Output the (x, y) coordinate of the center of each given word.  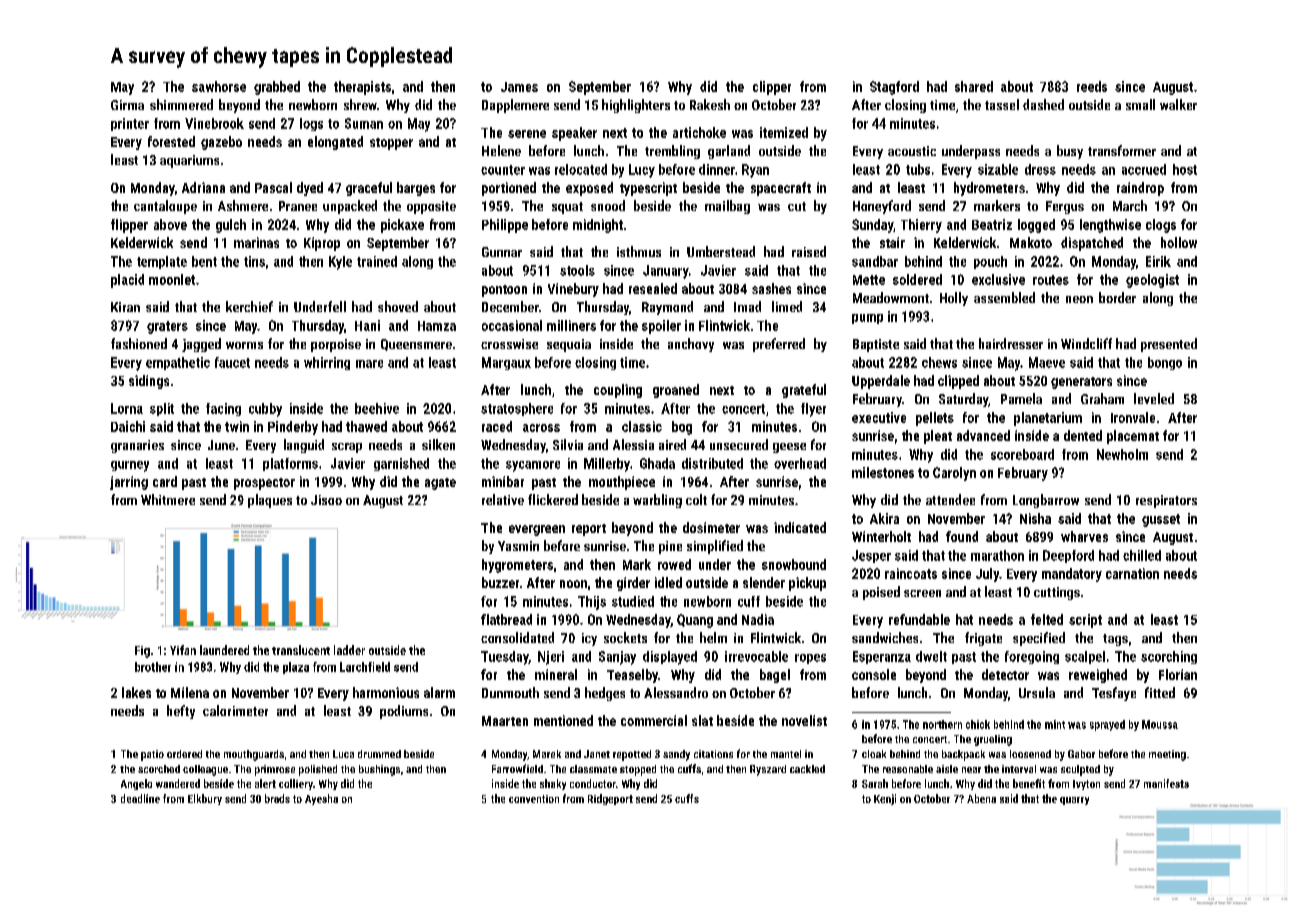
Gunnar (502, 252)
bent (204, 261)
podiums (404, 712)
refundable (919, 619)
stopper (391, 144)
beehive (377, 408)
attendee (950, 499)
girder (633, 584)
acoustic (912, 151)
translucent (301, 650)
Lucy (642, 171)
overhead (800, 463)
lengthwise (1110, 226)
